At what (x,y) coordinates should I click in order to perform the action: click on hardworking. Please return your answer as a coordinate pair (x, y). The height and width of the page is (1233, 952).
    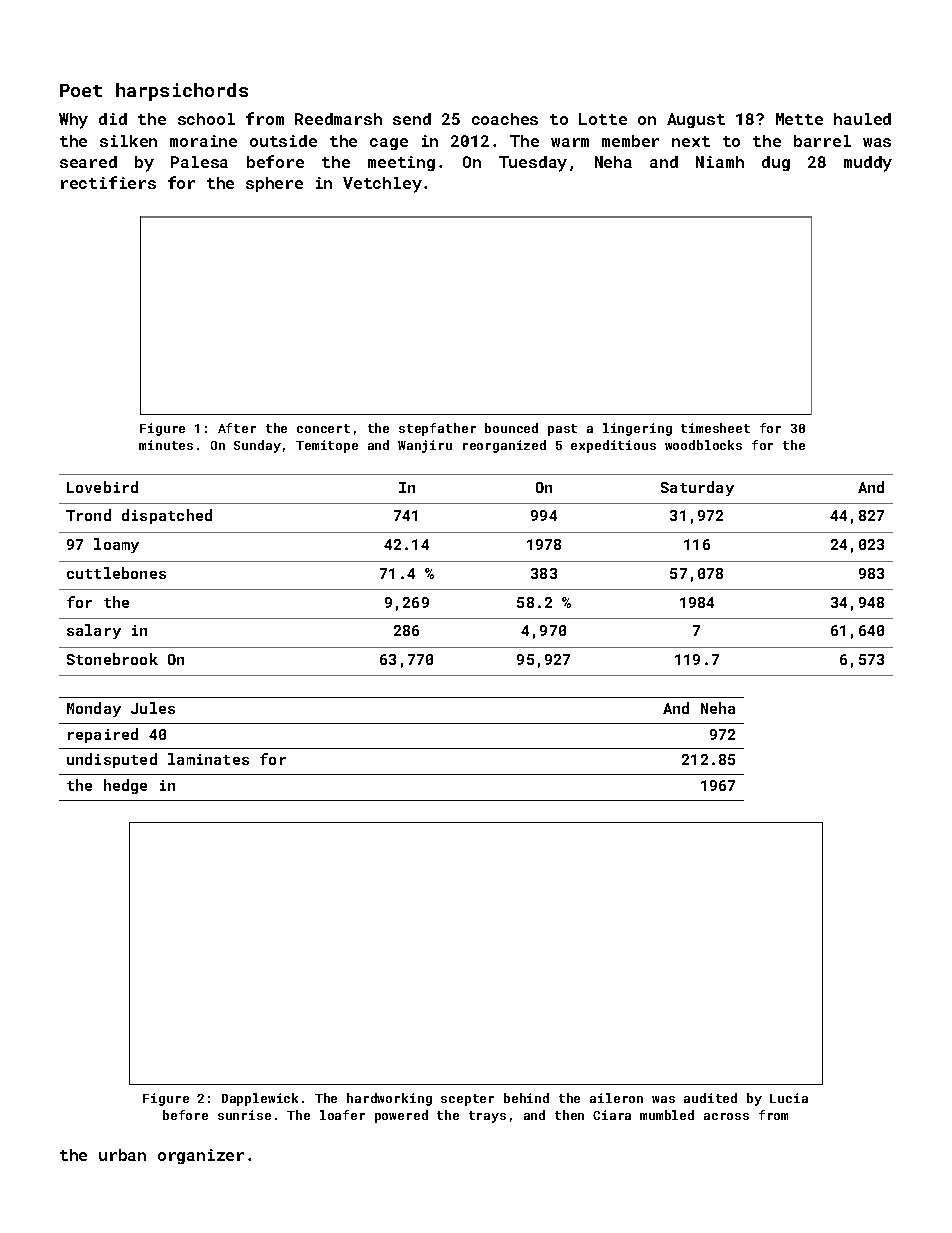
    Looking at the image, I should click on (389, 1099).
